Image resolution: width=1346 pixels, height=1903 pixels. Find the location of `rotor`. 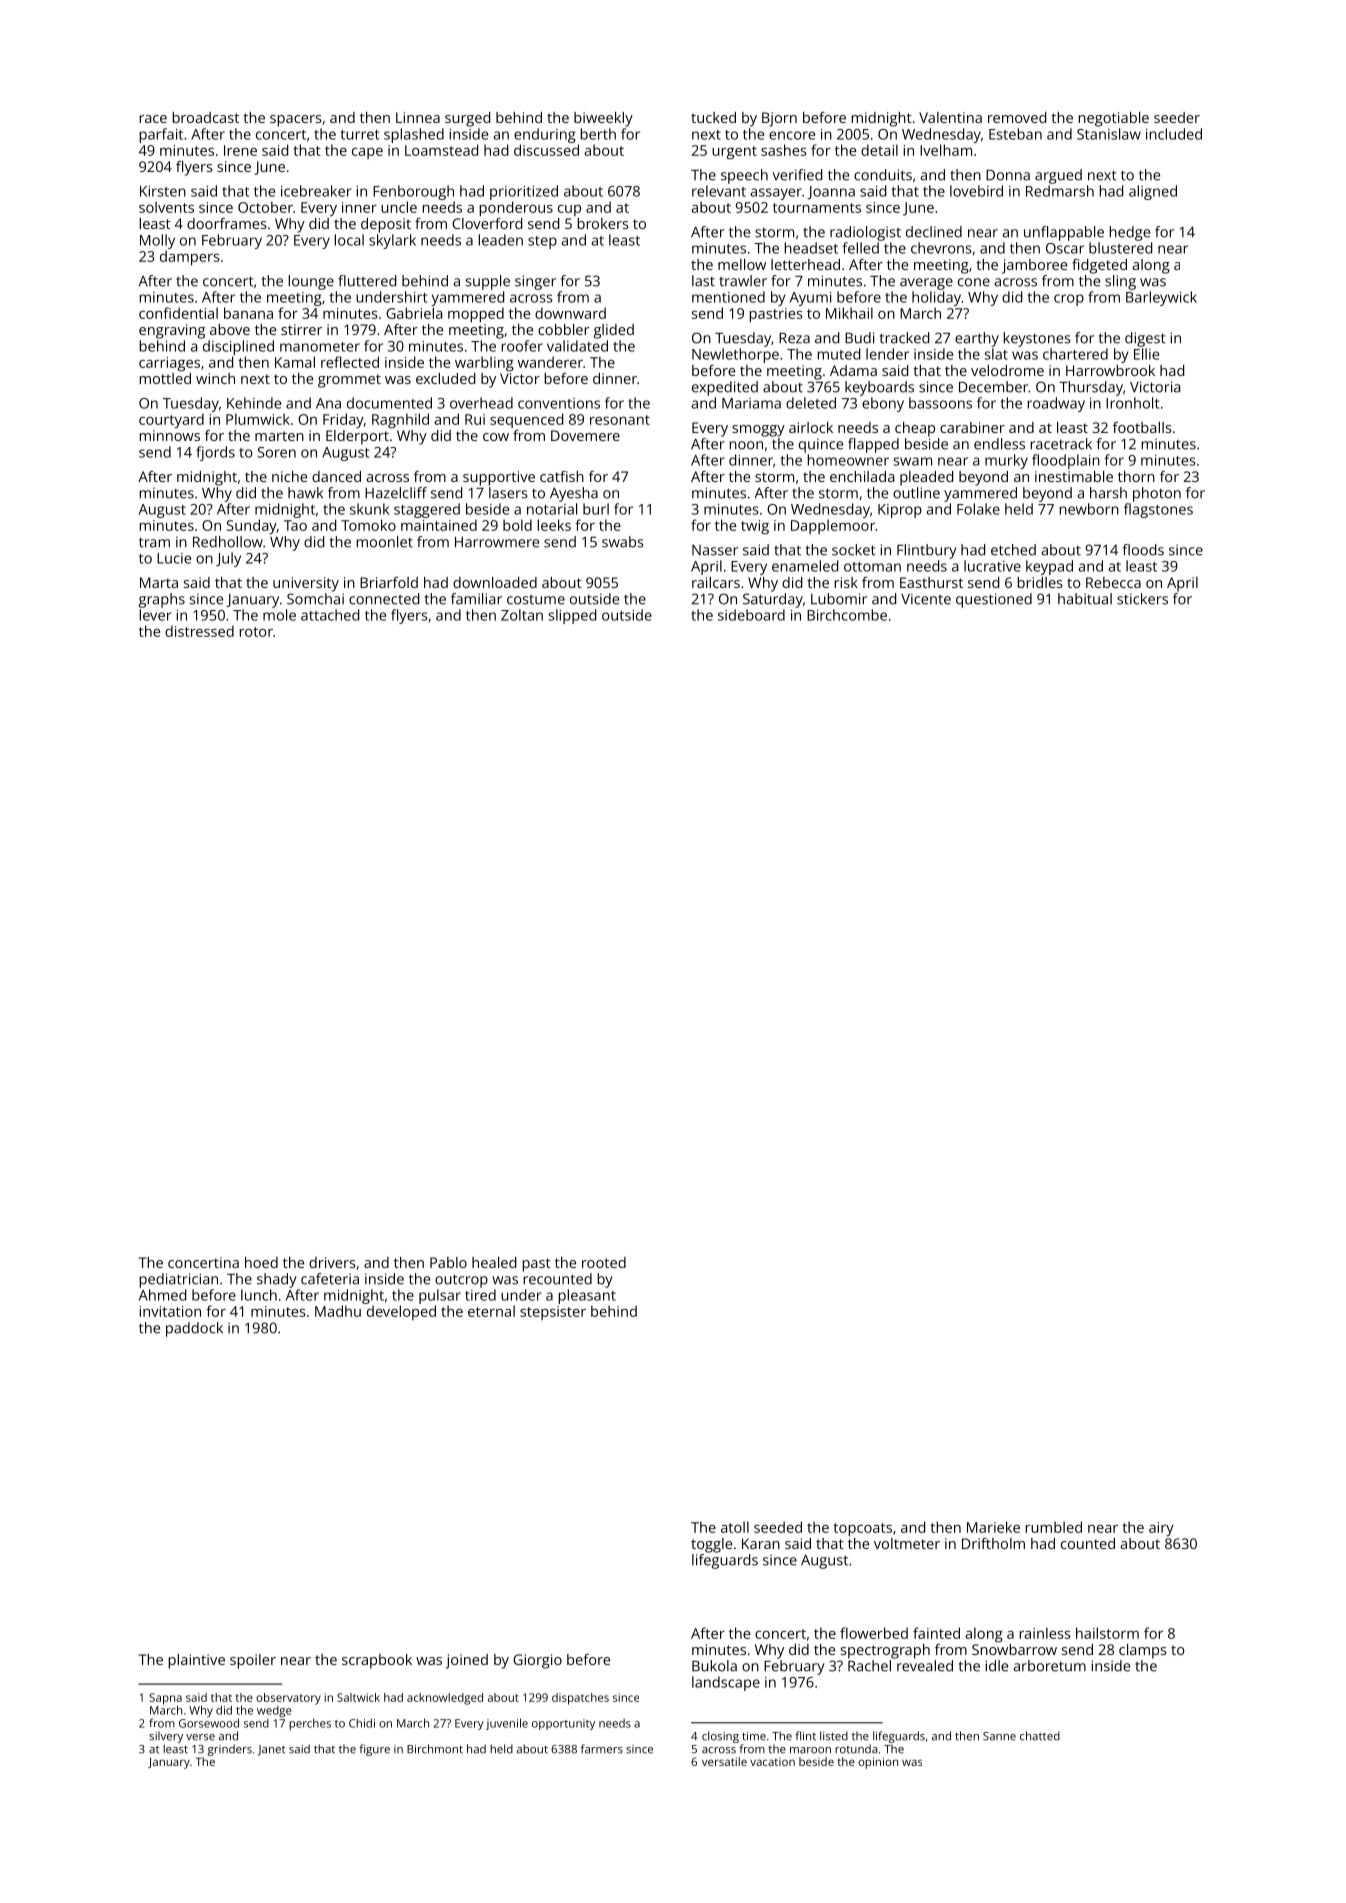

rotor is located at coordinates (256, 632).
